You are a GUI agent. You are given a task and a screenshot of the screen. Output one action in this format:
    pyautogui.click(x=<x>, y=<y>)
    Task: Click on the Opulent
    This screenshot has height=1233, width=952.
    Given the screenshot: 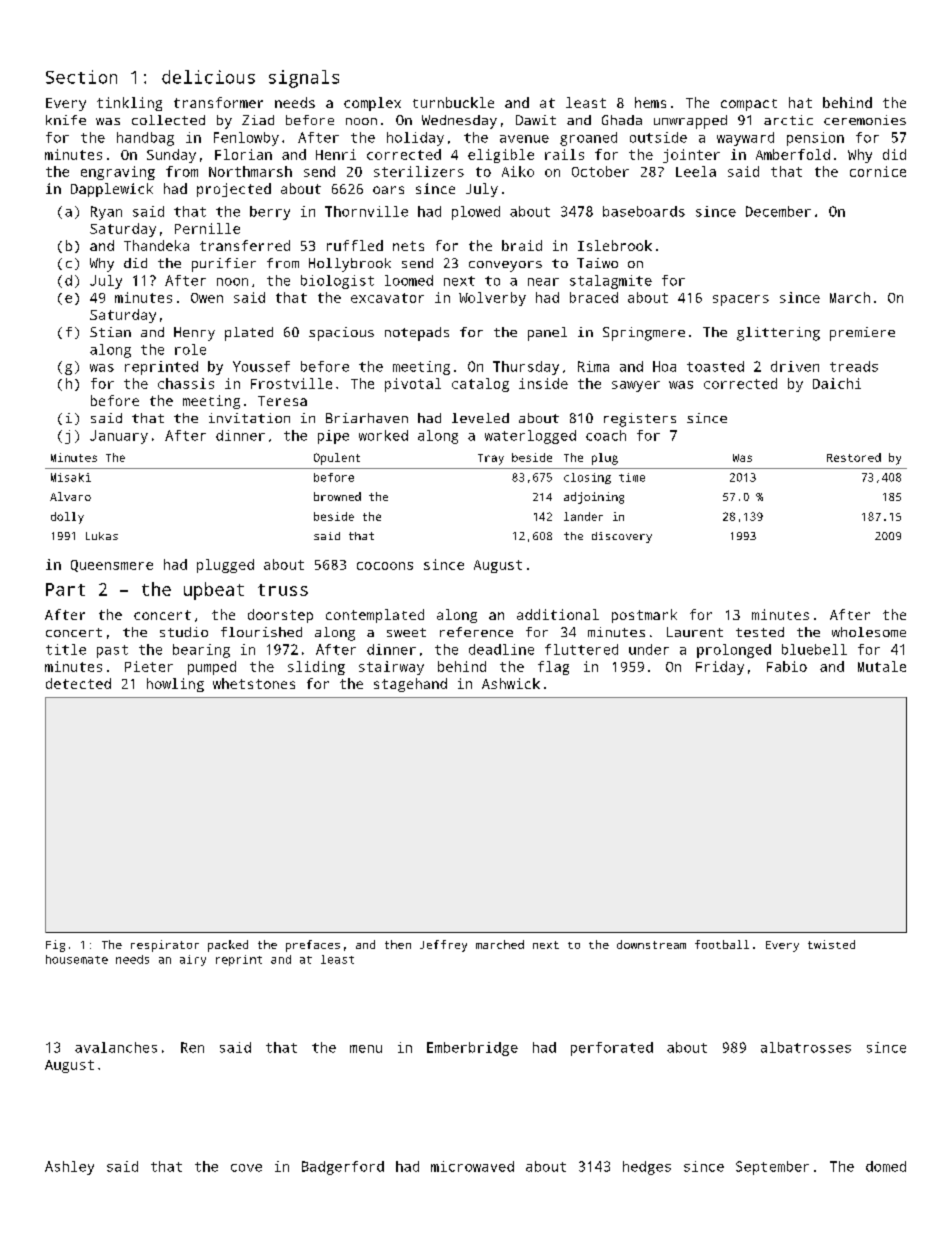 What is the action you would take?
    pyautogui.click(x=337, y=459)
